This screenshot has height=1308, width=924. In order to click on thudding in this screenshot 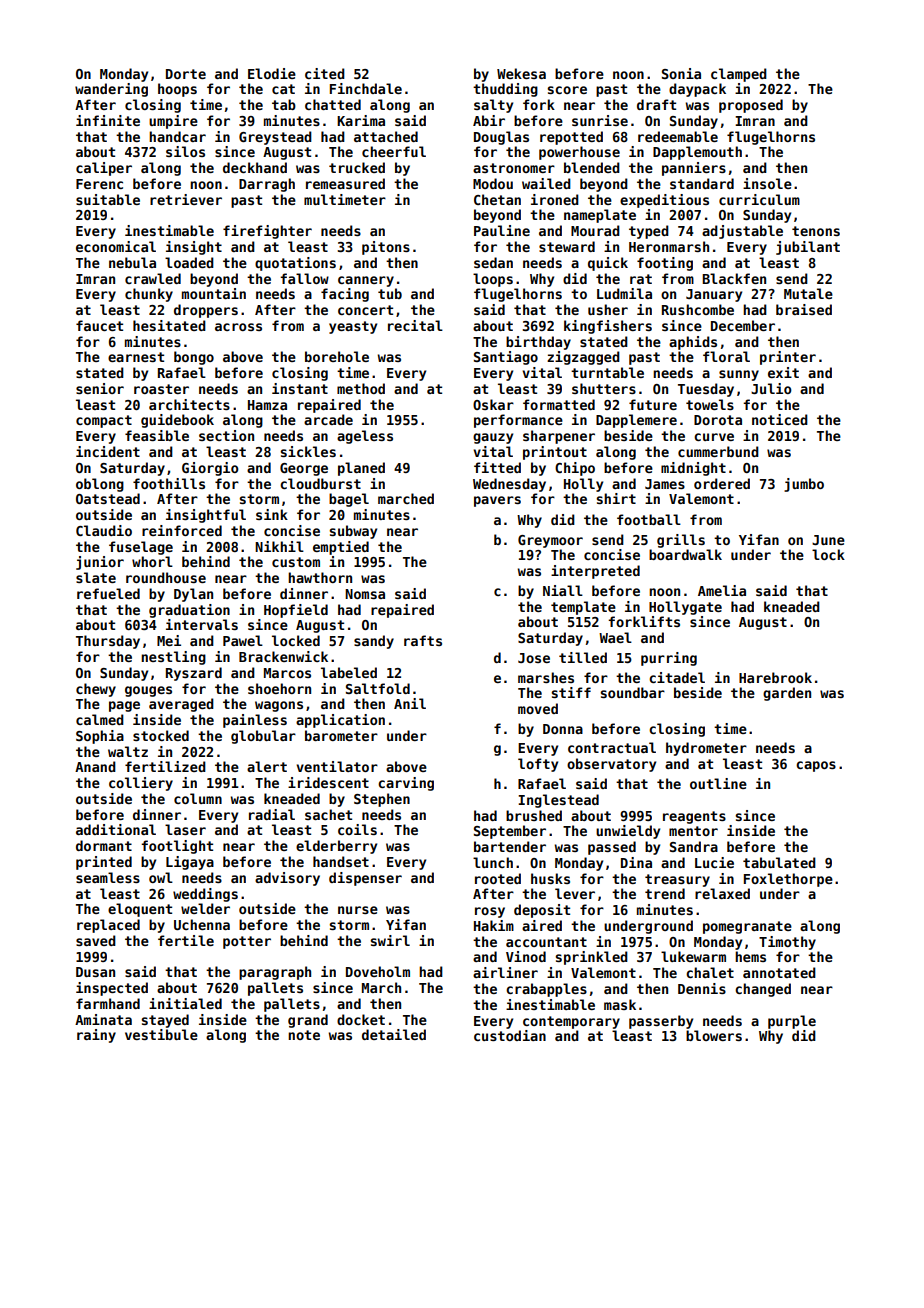, I will do `click(505, 90)`.
